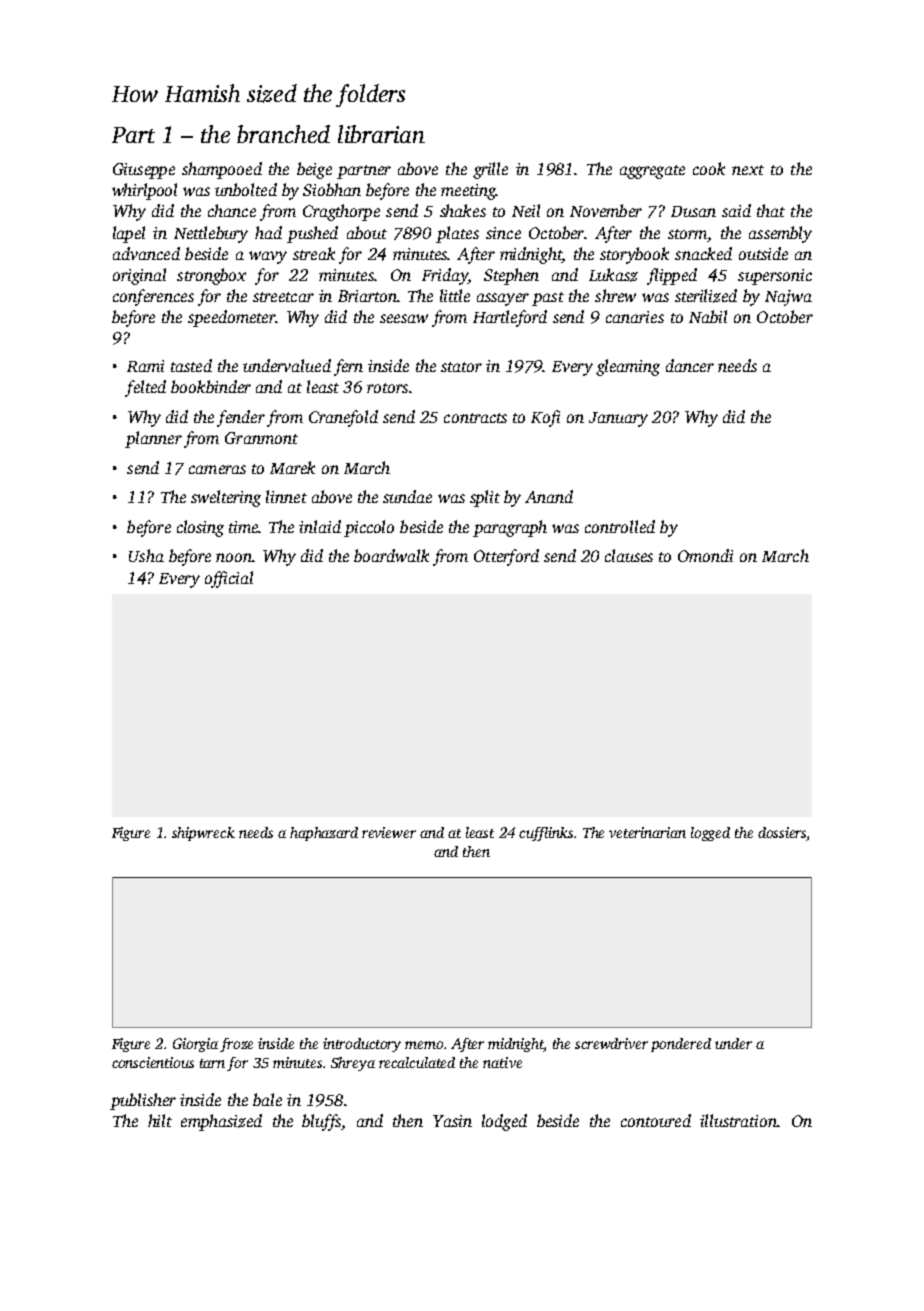 The image size is (924, 1311). Describe the element at coordinates (203, 834) in the screenshot. I see `shipwreck` at that location.
